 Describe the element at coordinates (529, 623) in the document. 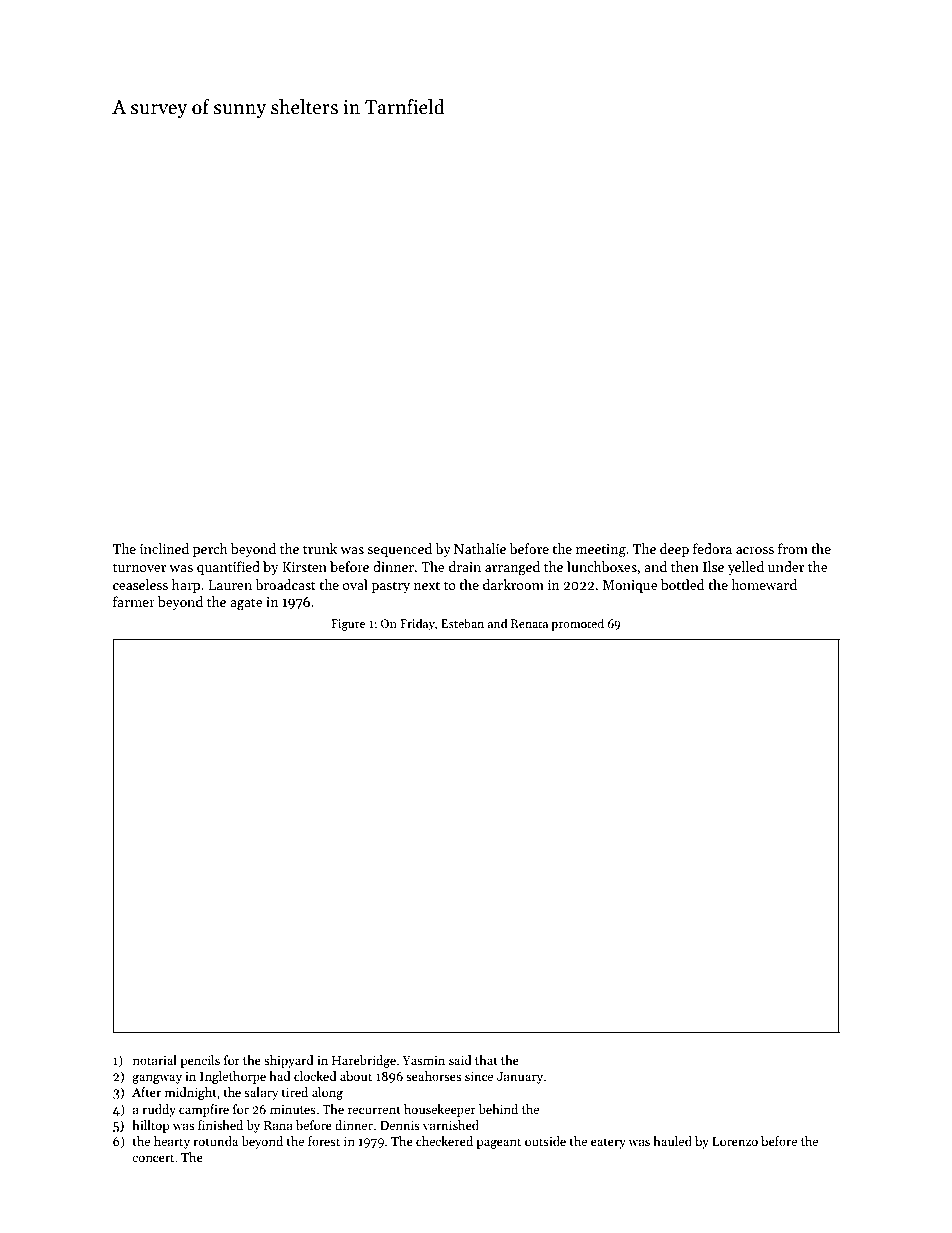

I see `Renata` at that location.
